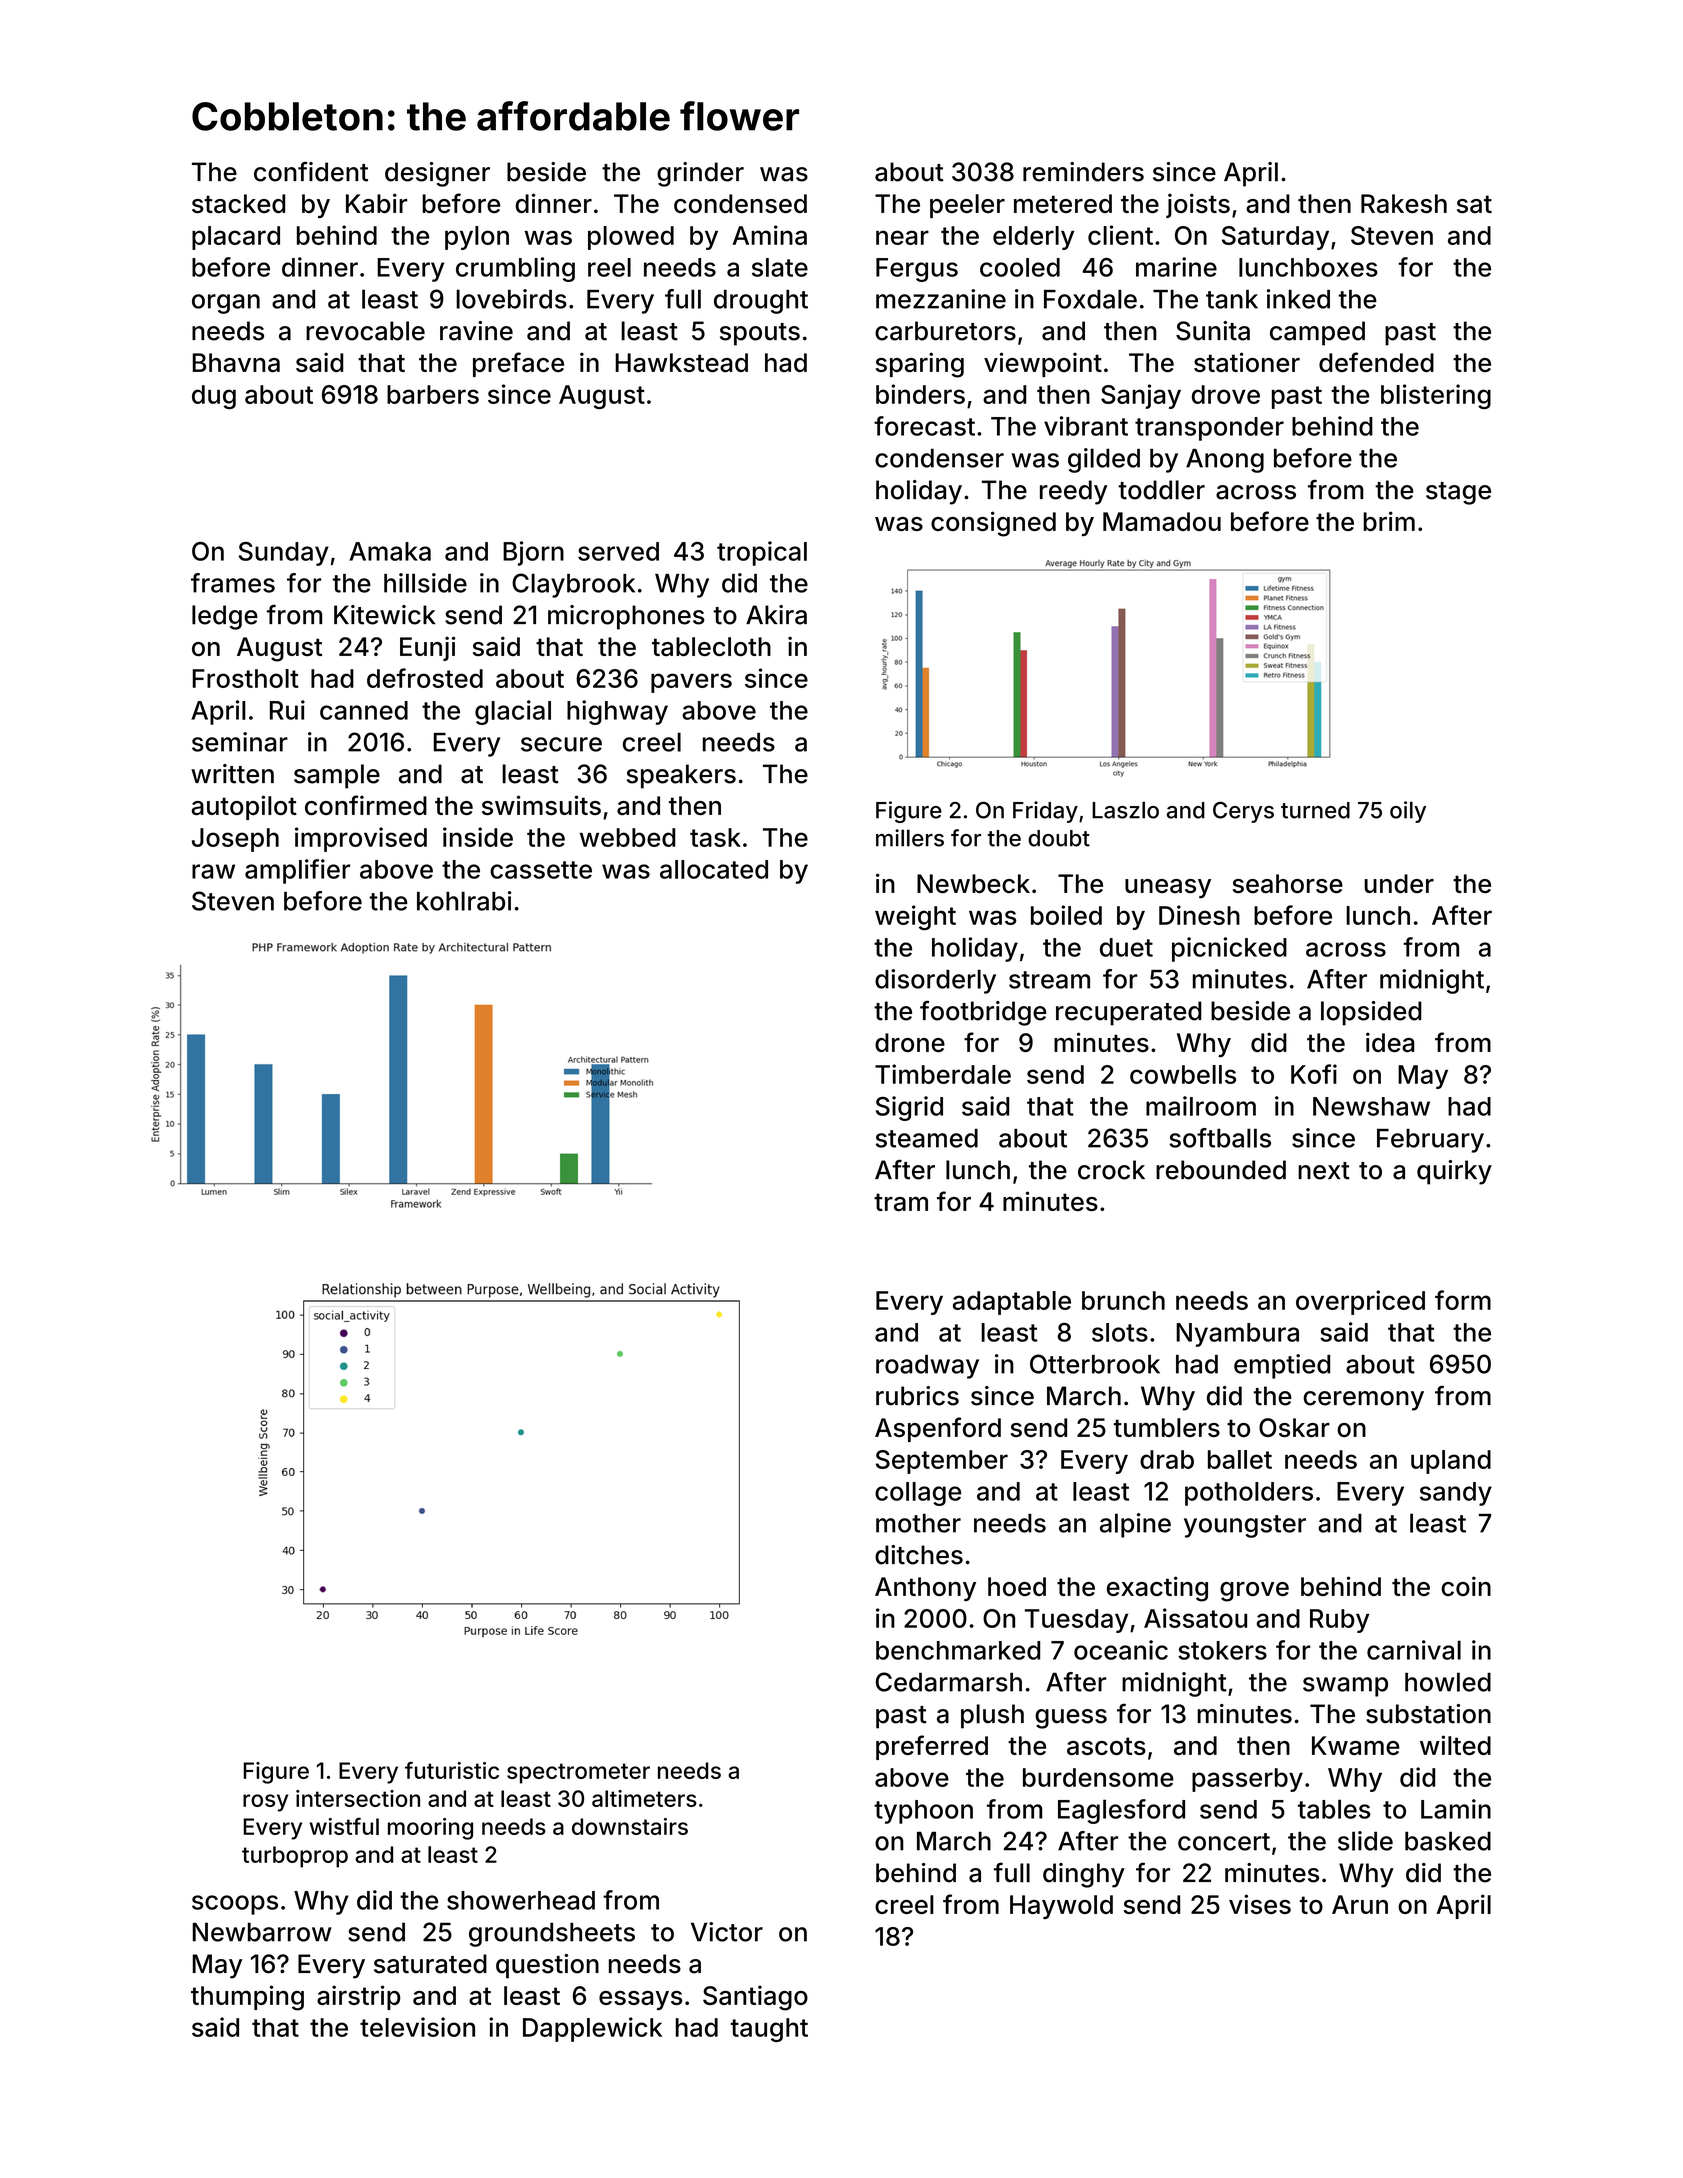 This screenshot has width=1683, height=2178. What do you see at coordinates (265, 1803) in the screenshot?
I see `rosy` at bounding box center [265, 1803].
